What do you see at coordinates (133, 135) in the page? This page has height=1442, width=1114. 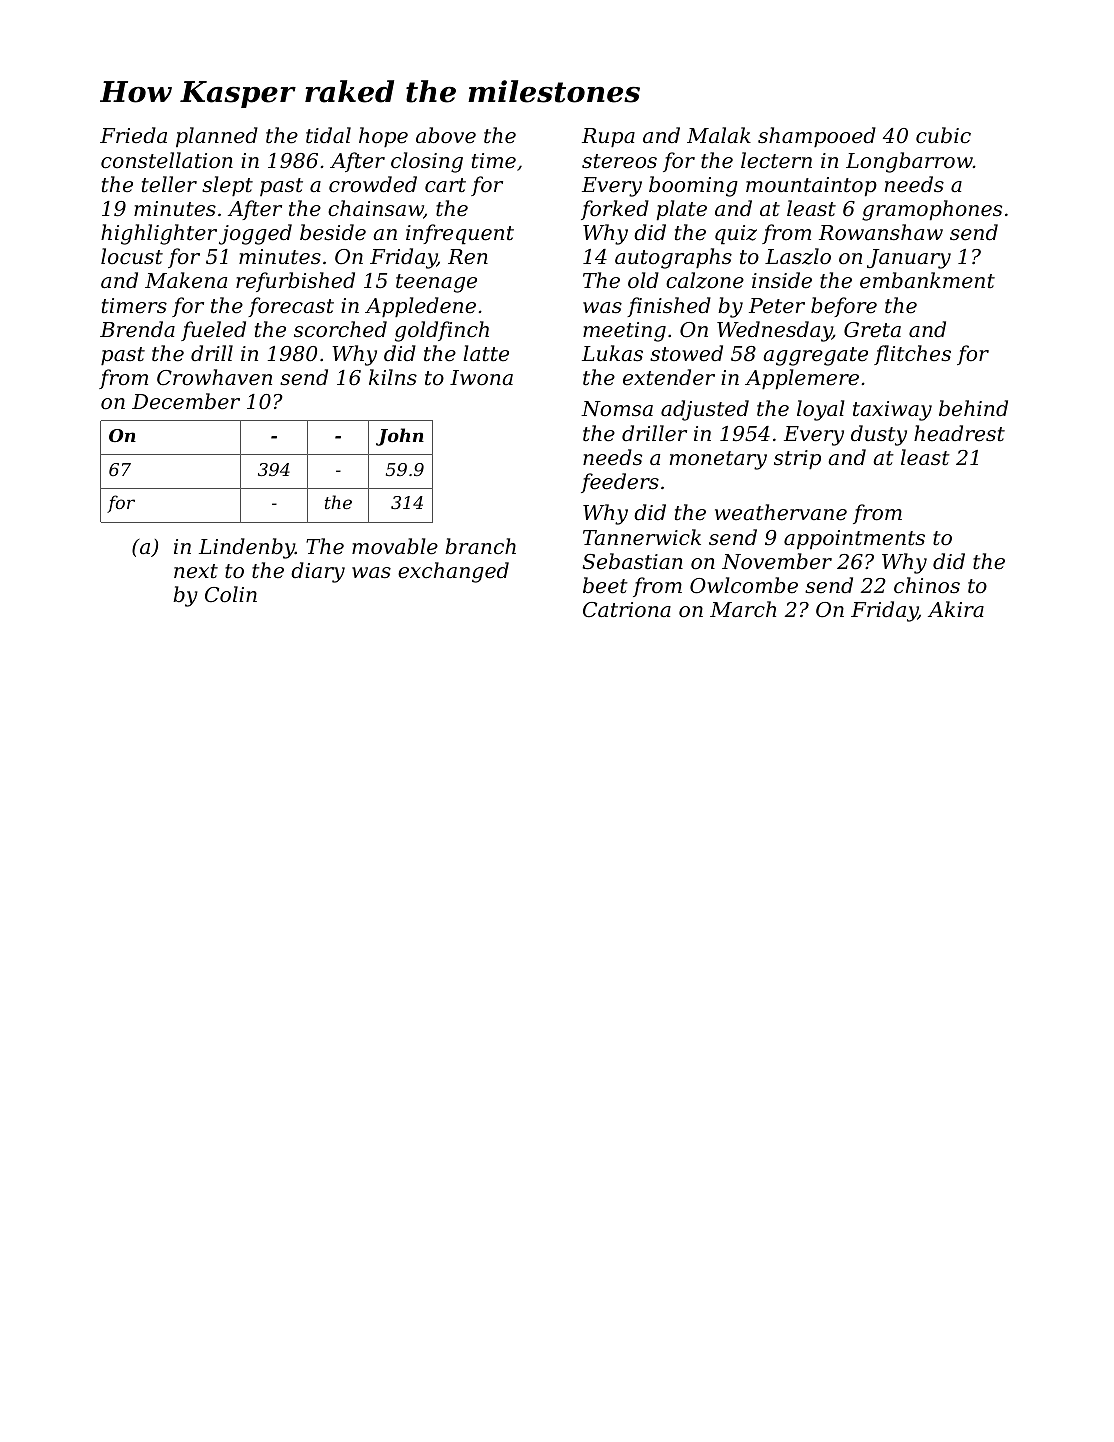 I see `Frieda` at bounding box center [133, 135].
